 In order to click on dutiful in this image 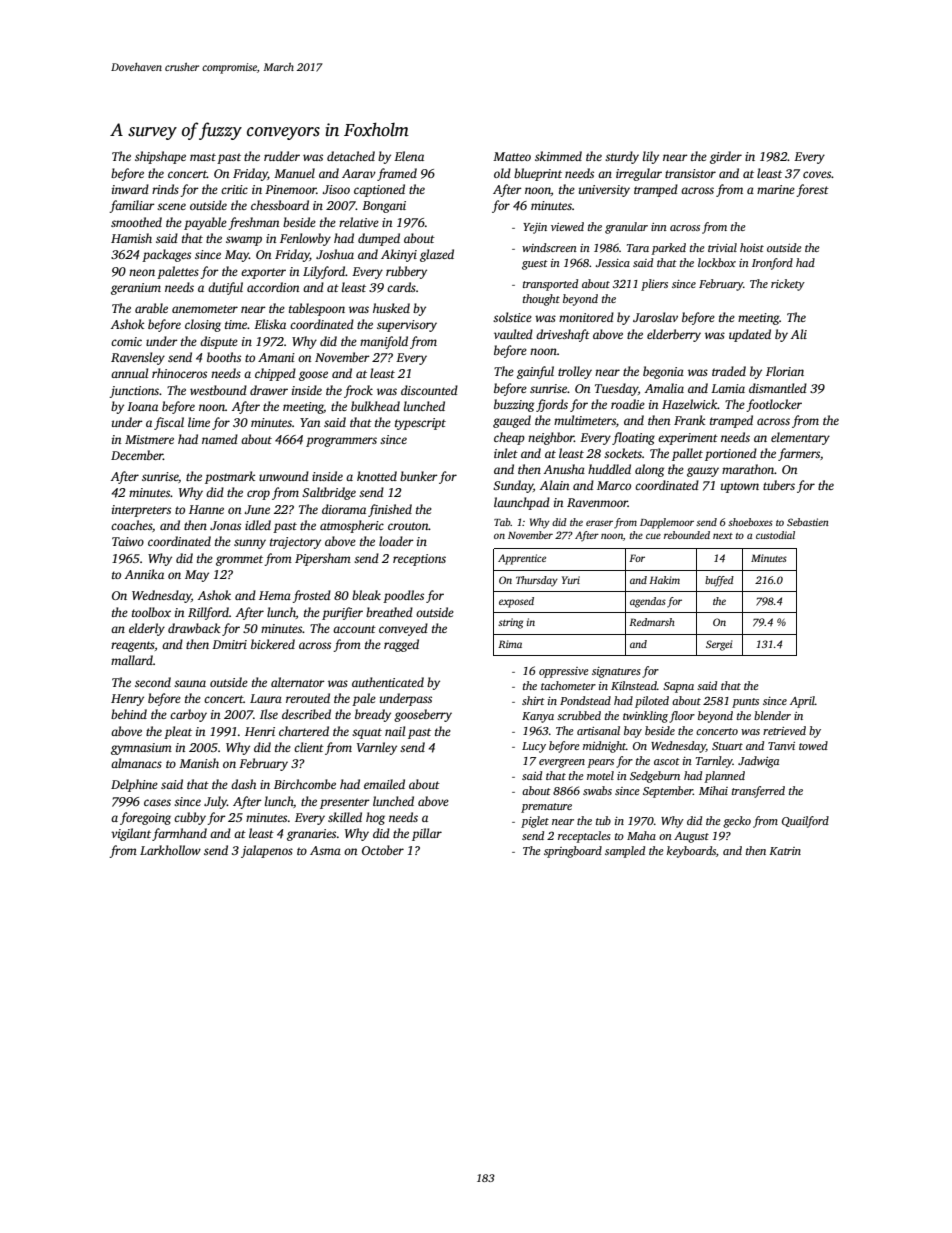, I will do `click(225, 288)`.
